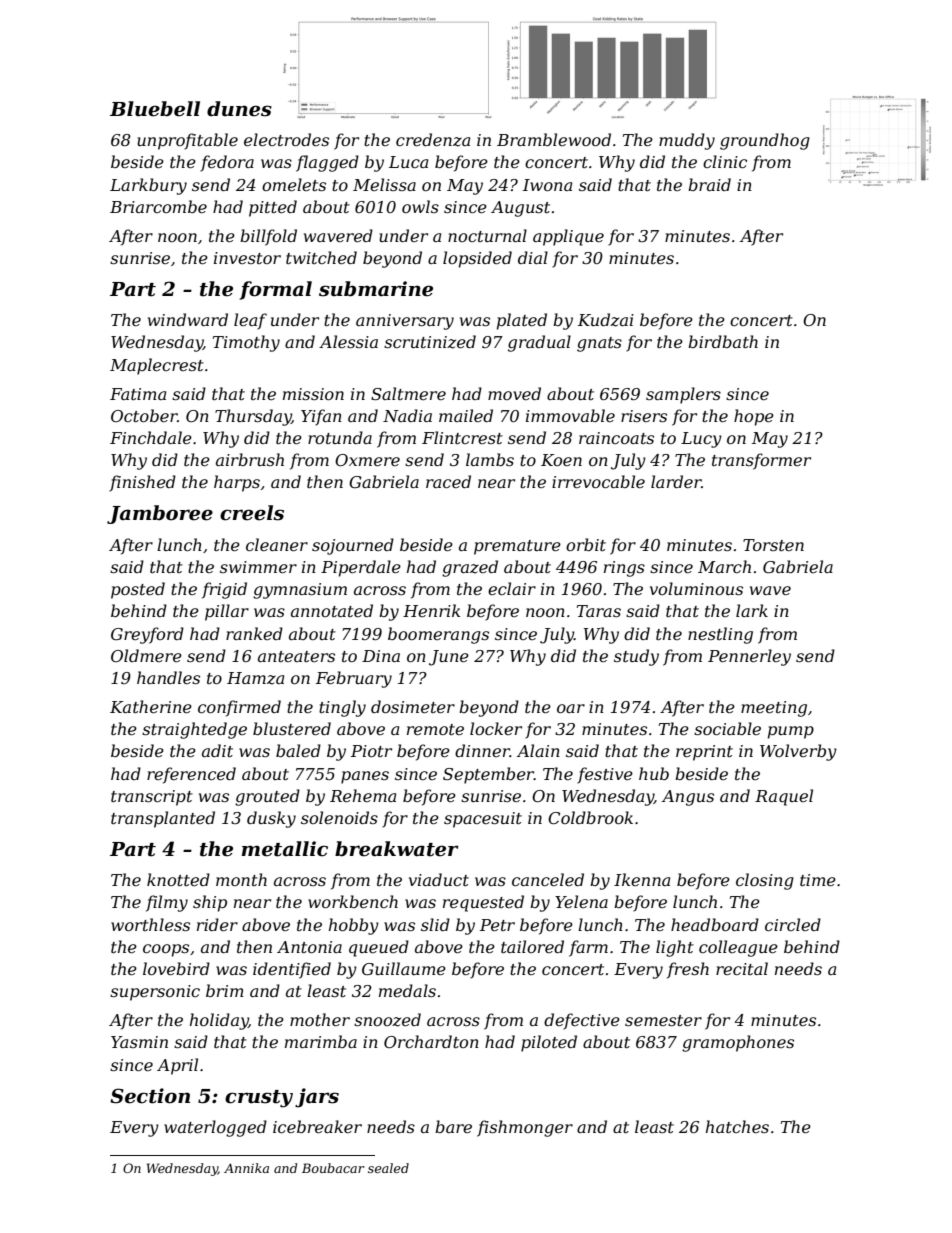 The image size is (952, 1233). I want to click on Piperdale, so click(361, 568).
